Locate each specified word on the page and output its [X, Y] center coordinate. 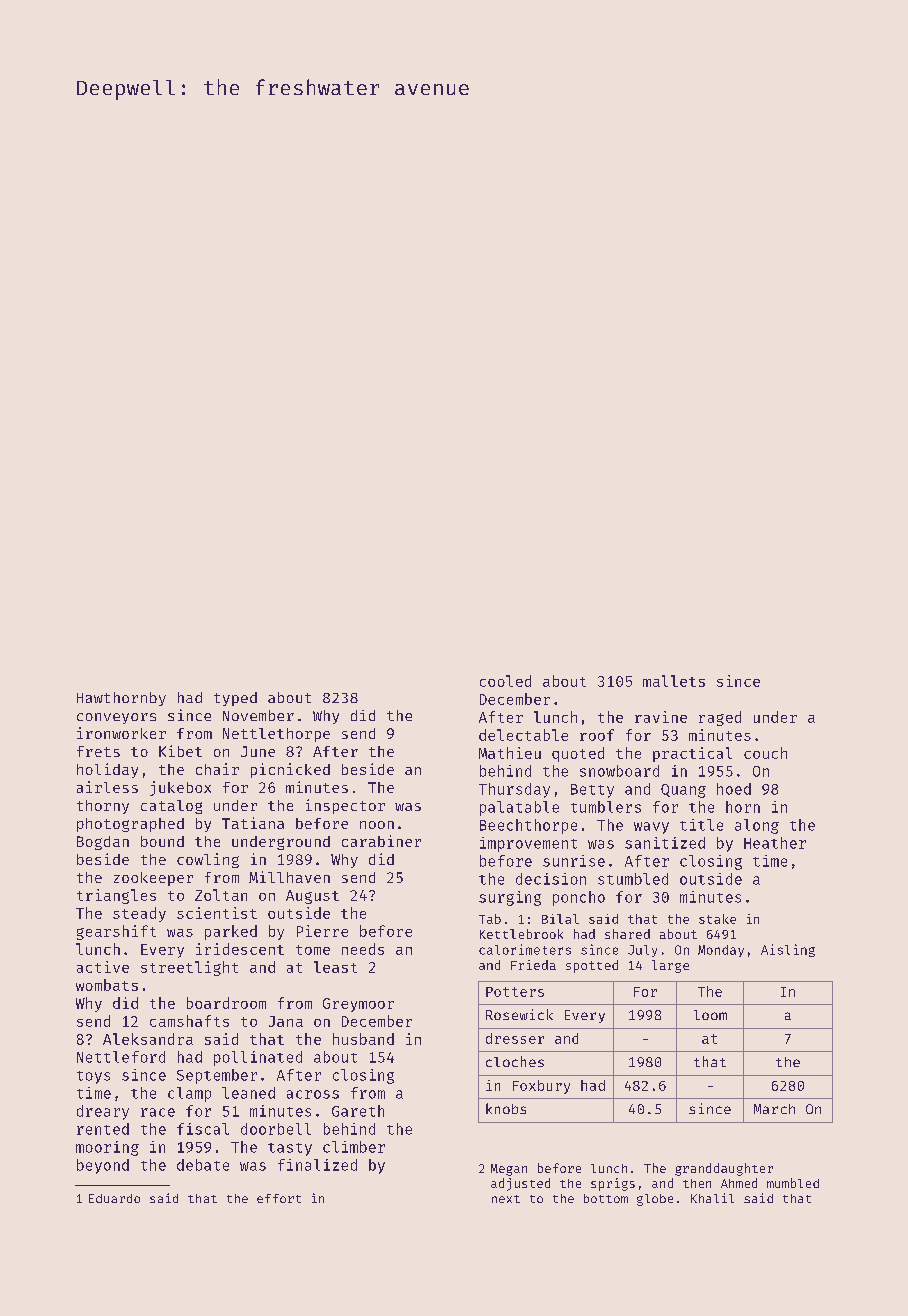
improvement [528, 844]
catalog [171, 807]
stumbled [633, 879]
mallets [674, 681]
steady [139, 914]
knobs [506, 1108]
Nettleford [121, 1057]
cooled [505, 681]
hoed [734, 789]
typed [235, 699]
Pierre [322, 931]
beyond [103, 1166]
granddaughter [724, 1169]
